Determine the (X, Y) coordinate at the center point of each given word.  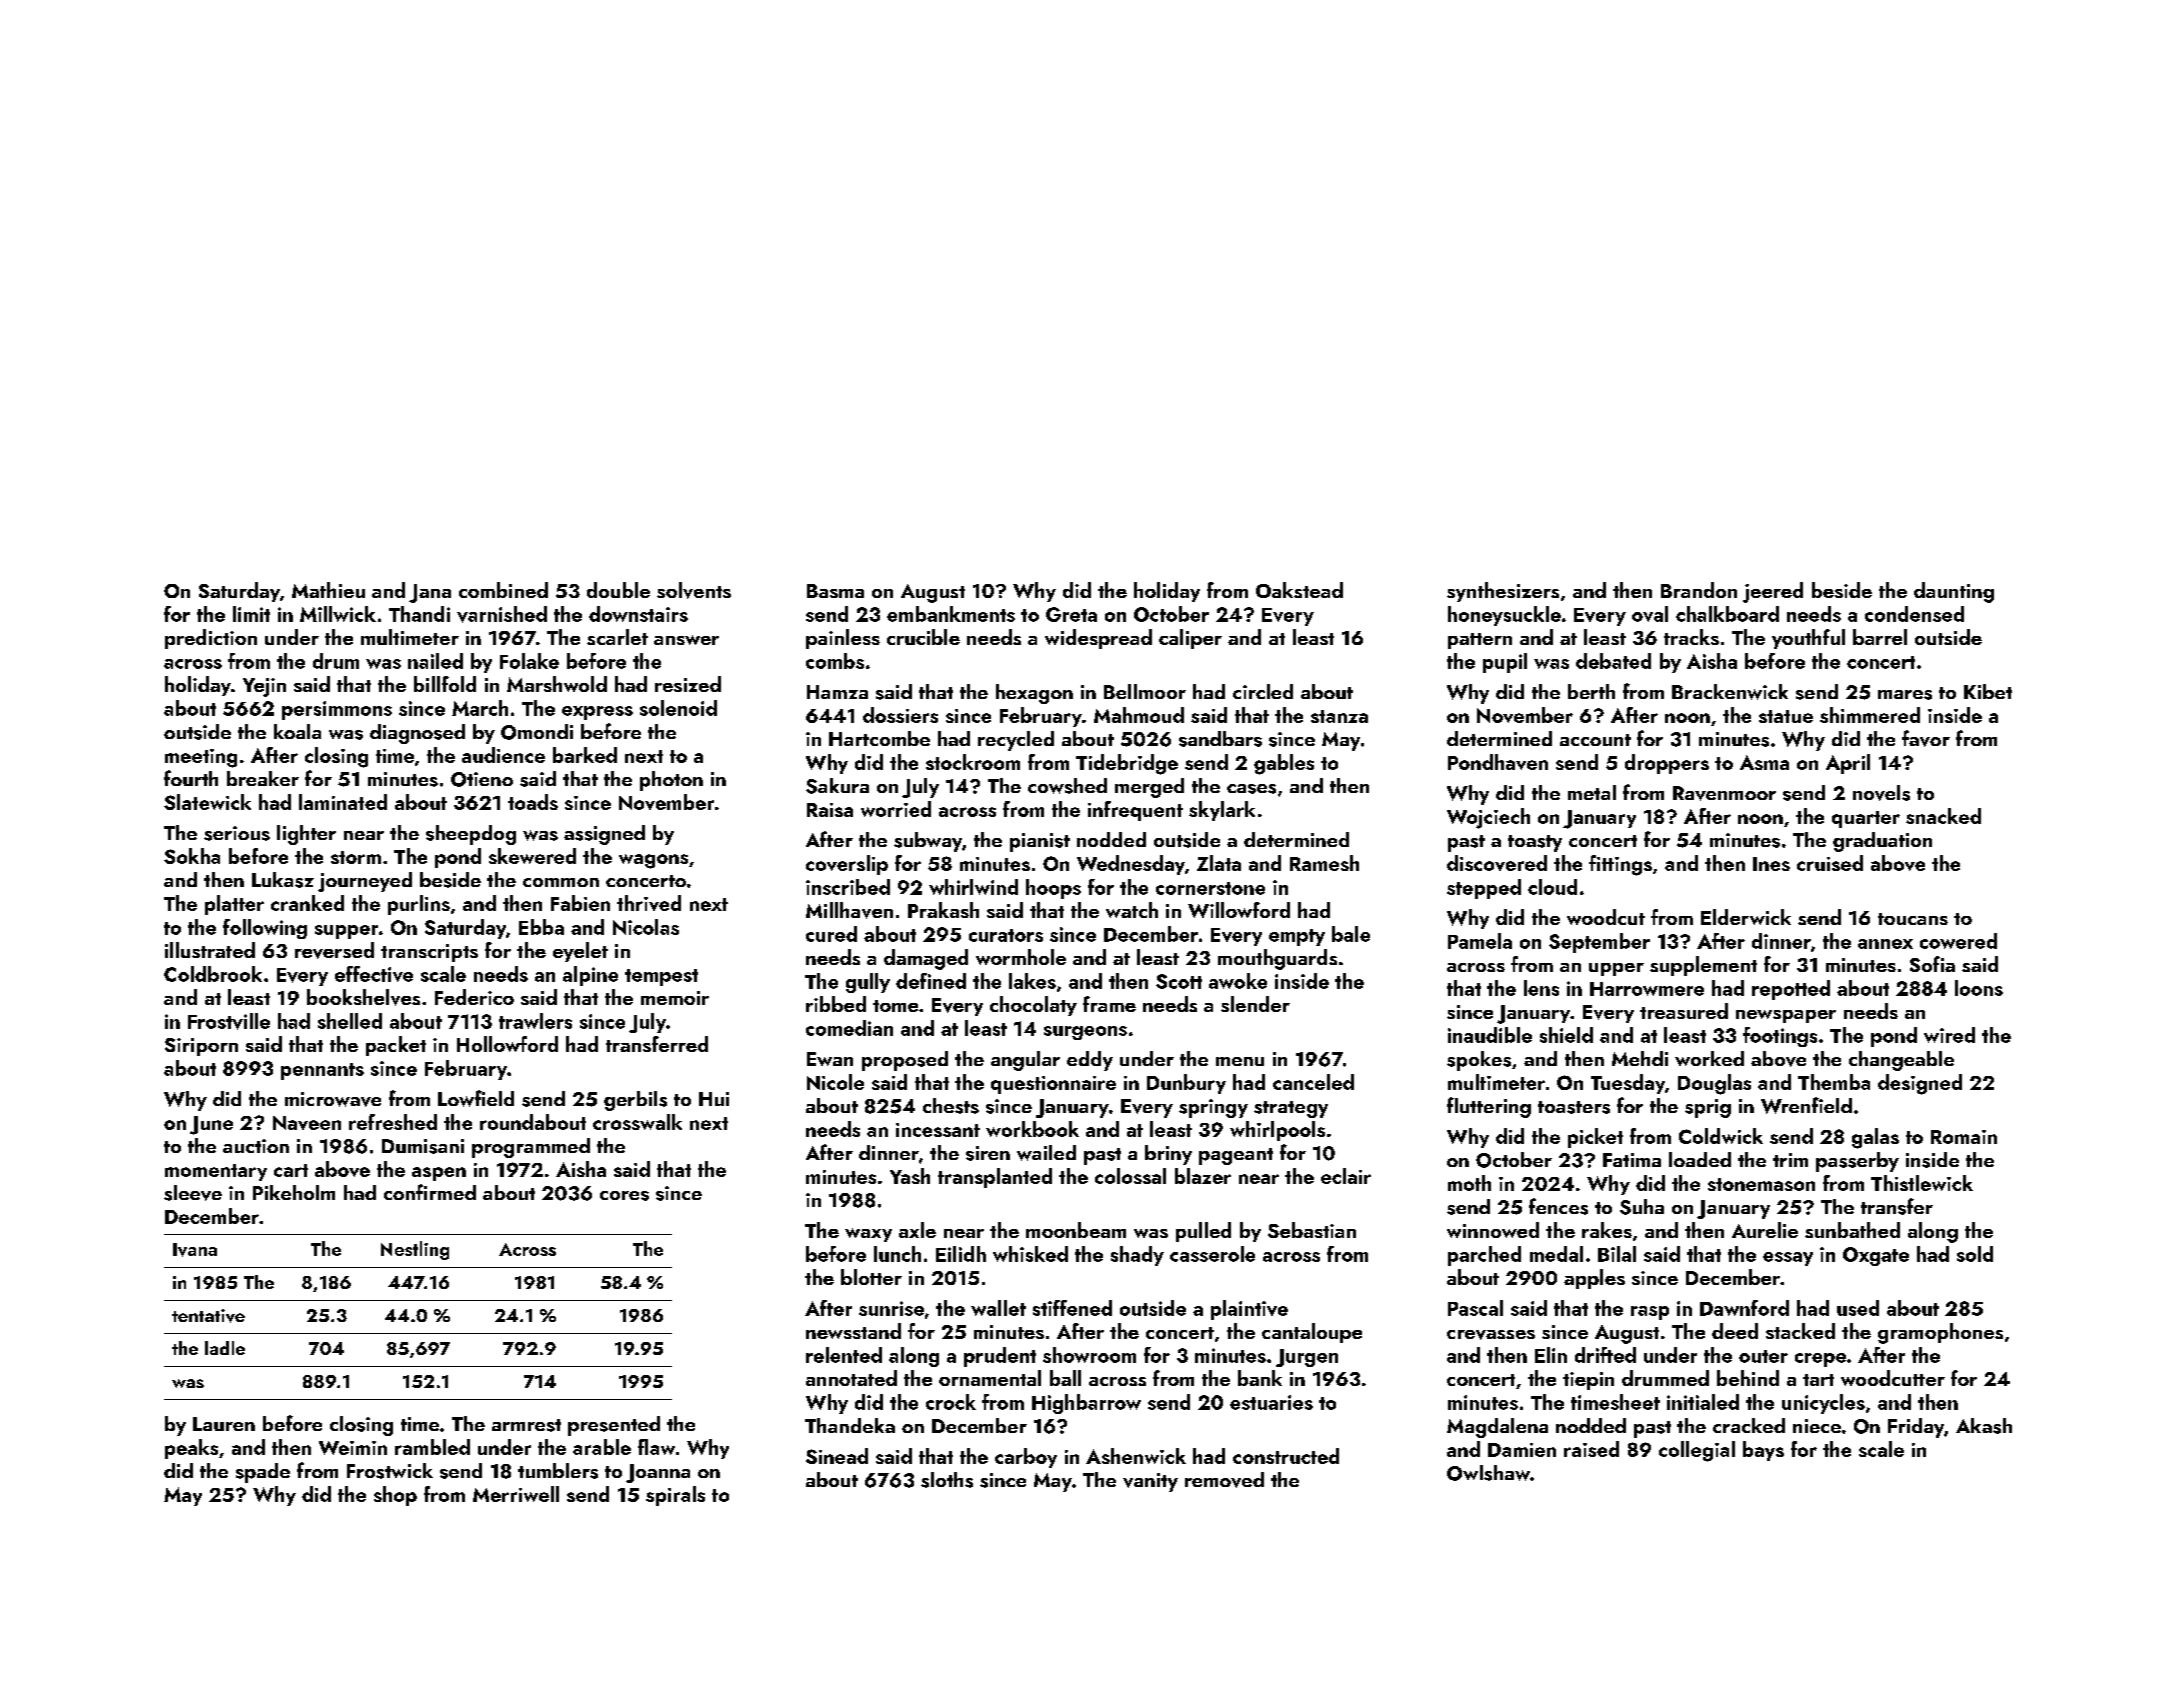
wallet (998, 1308)
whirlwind (973, 887)
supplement (1703, 966)
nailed (435, 661)
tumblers (558, 1471)
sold (1975, 1254)
